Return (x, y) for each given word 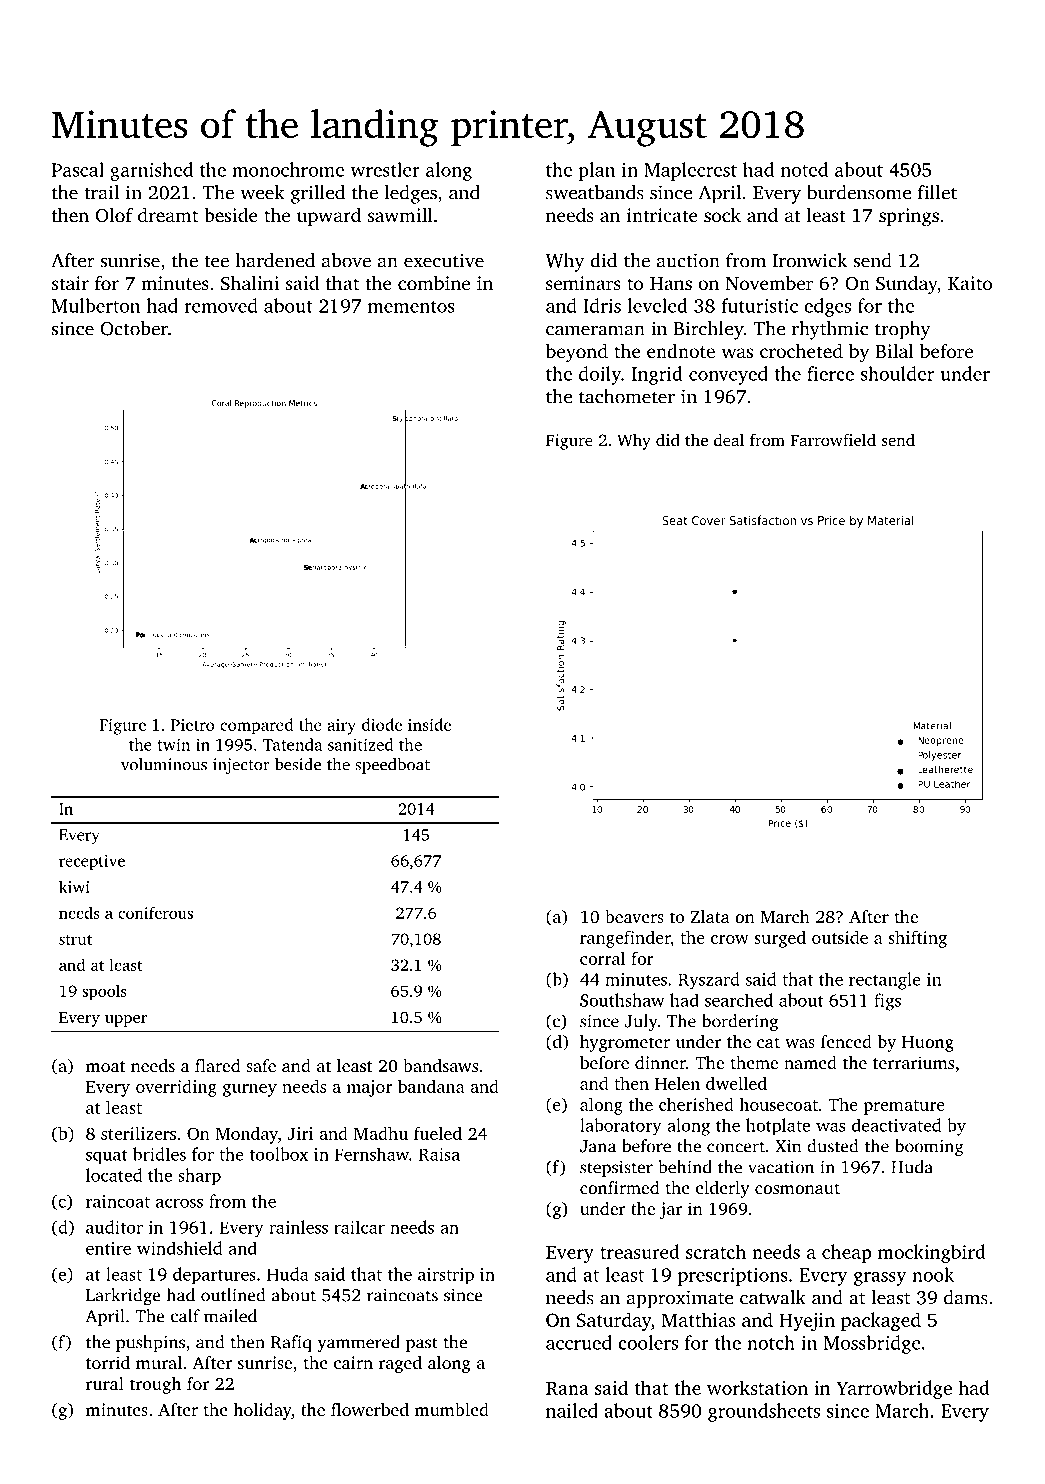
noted (804, 169)
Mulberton (96, 305)
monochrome (288, 169)
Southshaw (622, 1000)
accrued (579, 1342)
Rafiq (291, 1343)
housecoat (778, 1104)
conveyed (728, 375)
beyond (577, 353)
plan (597, 171)
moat (106, 1066)
